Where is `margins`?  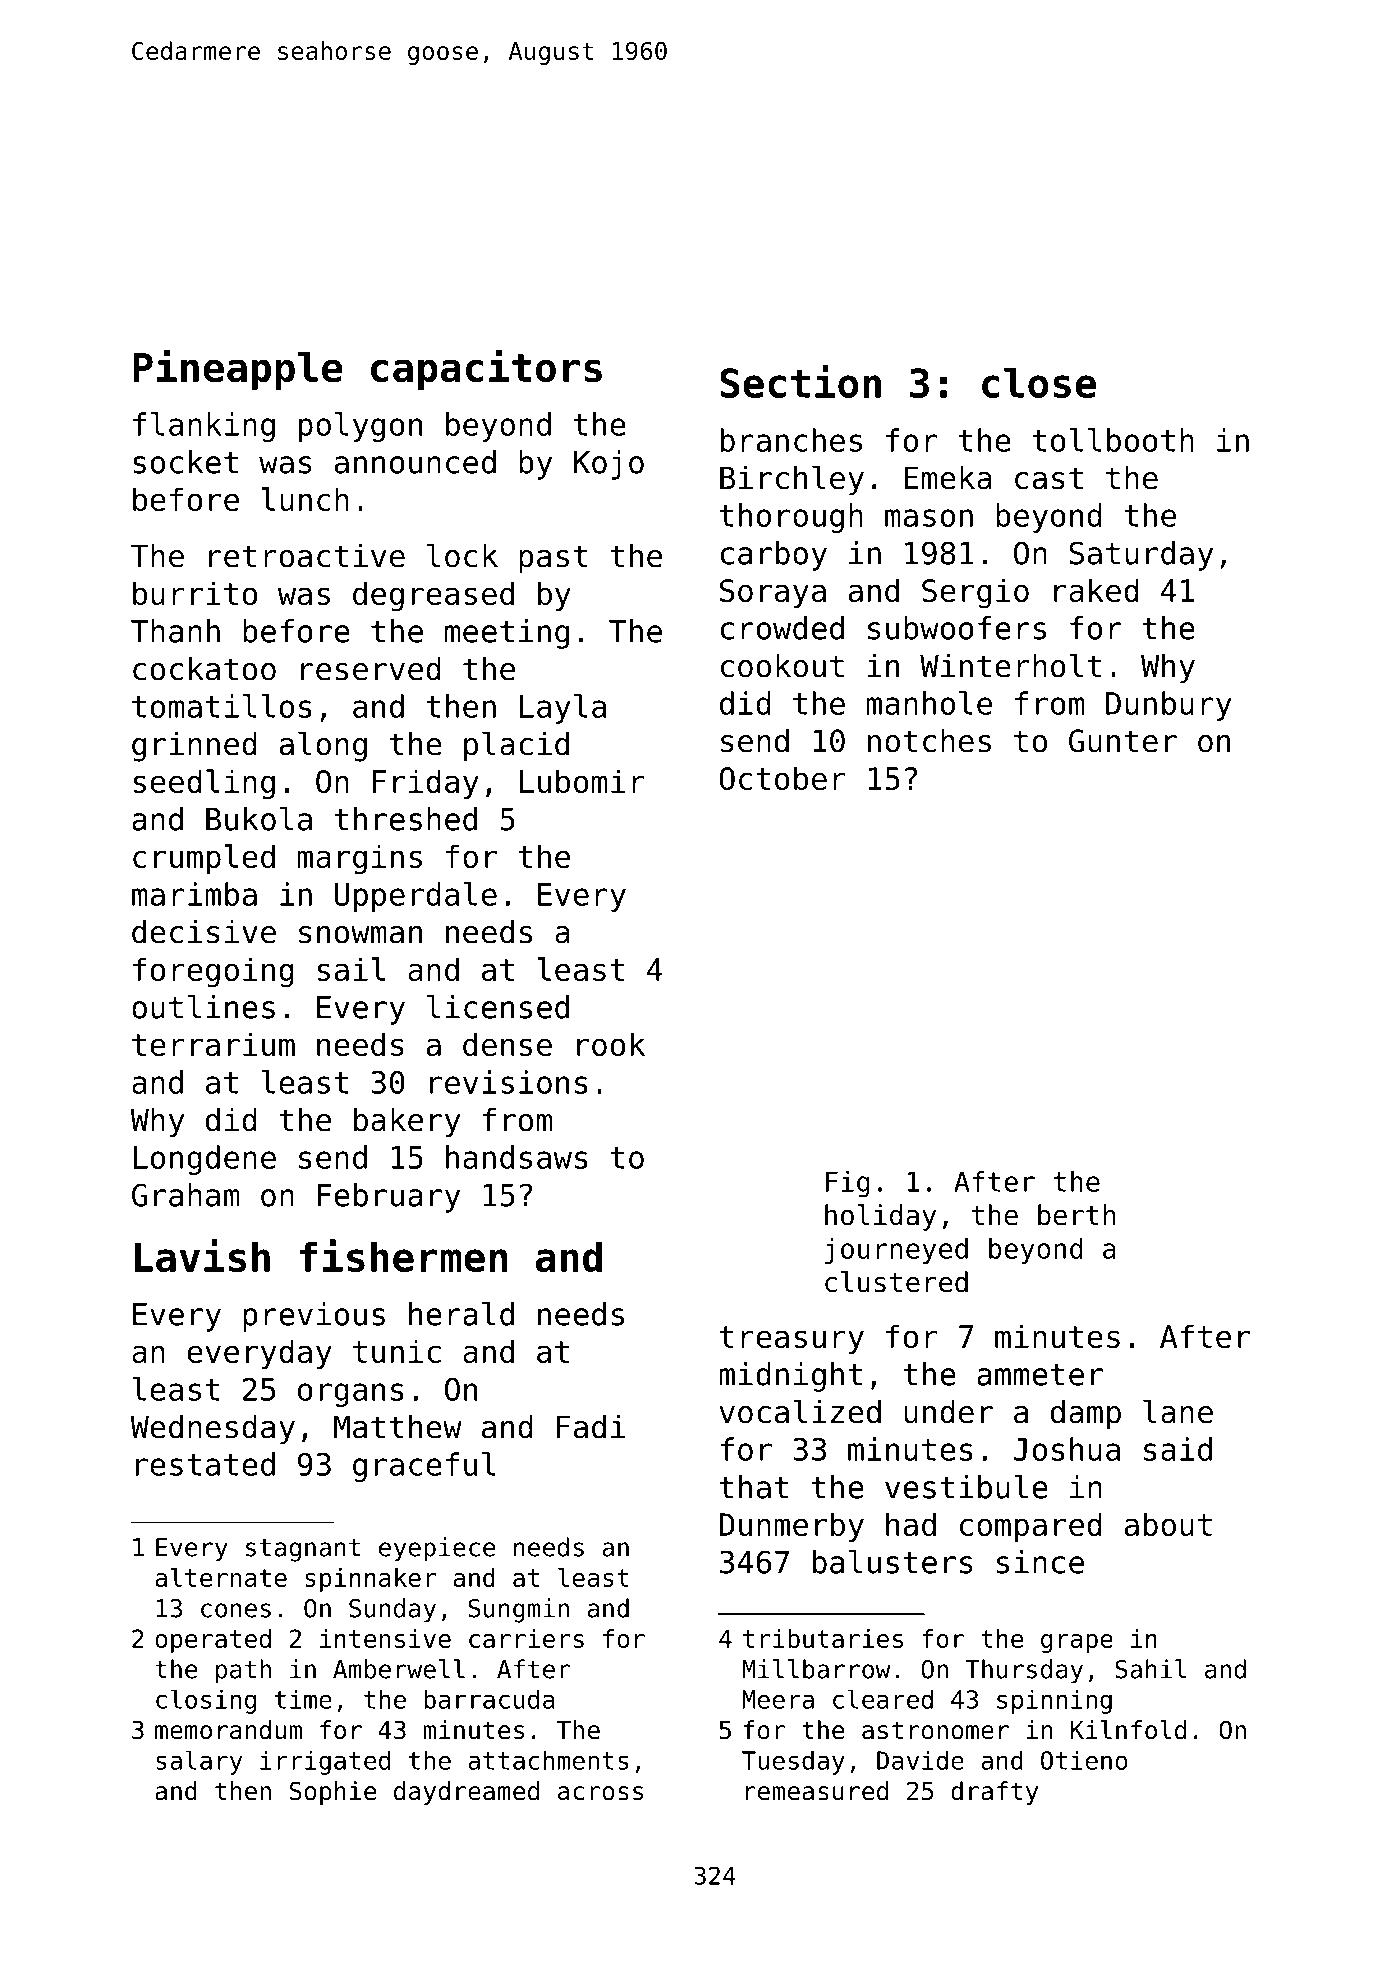
margins is located at coordinates (359, 859).
